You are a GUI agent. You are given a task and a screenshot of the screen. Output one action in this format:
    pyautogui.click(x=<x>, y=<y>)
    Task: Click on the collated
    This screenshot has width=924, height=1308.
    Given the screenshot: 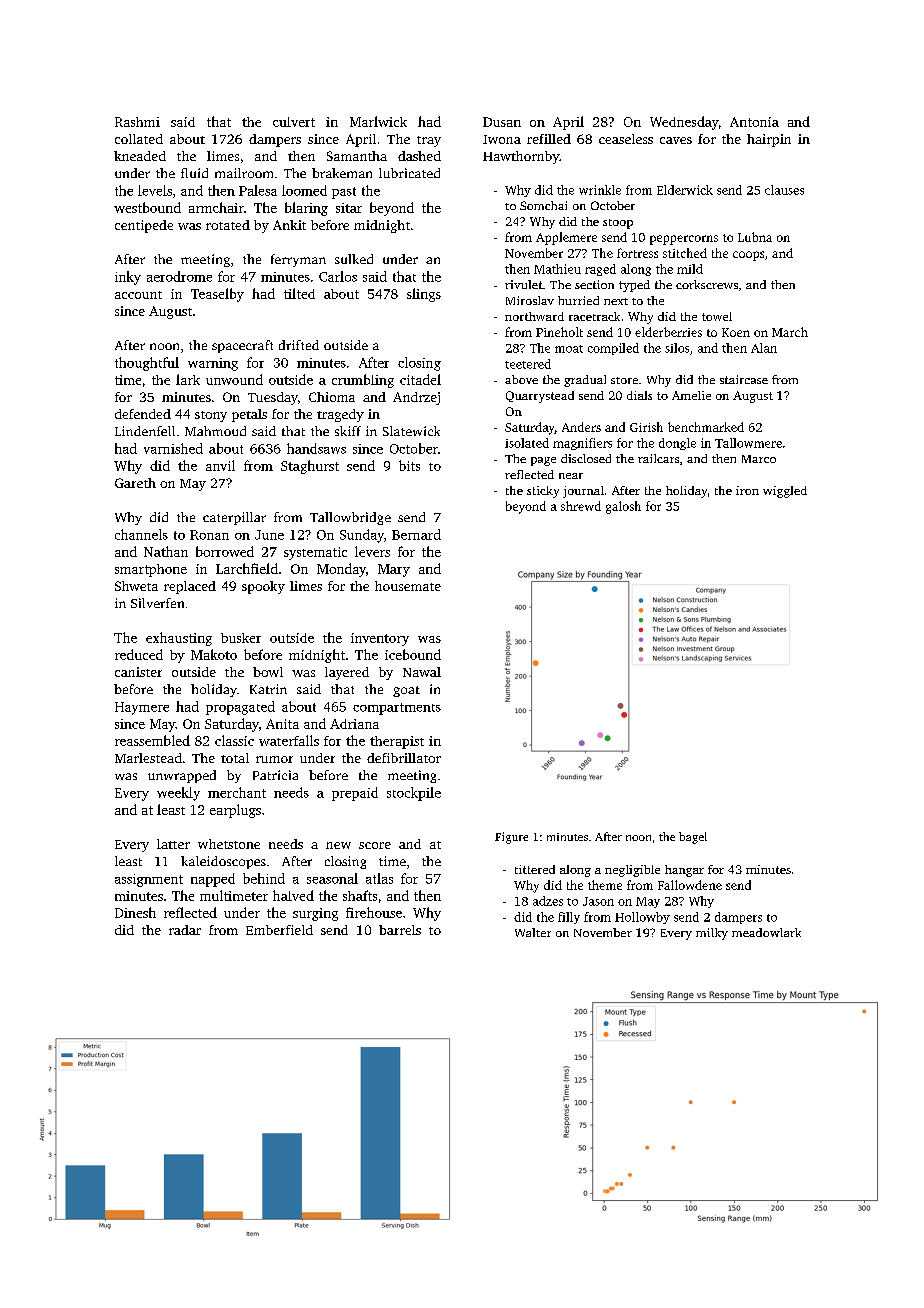 What is the action you would take?
    pyautogui.click(x=139, y=139)
